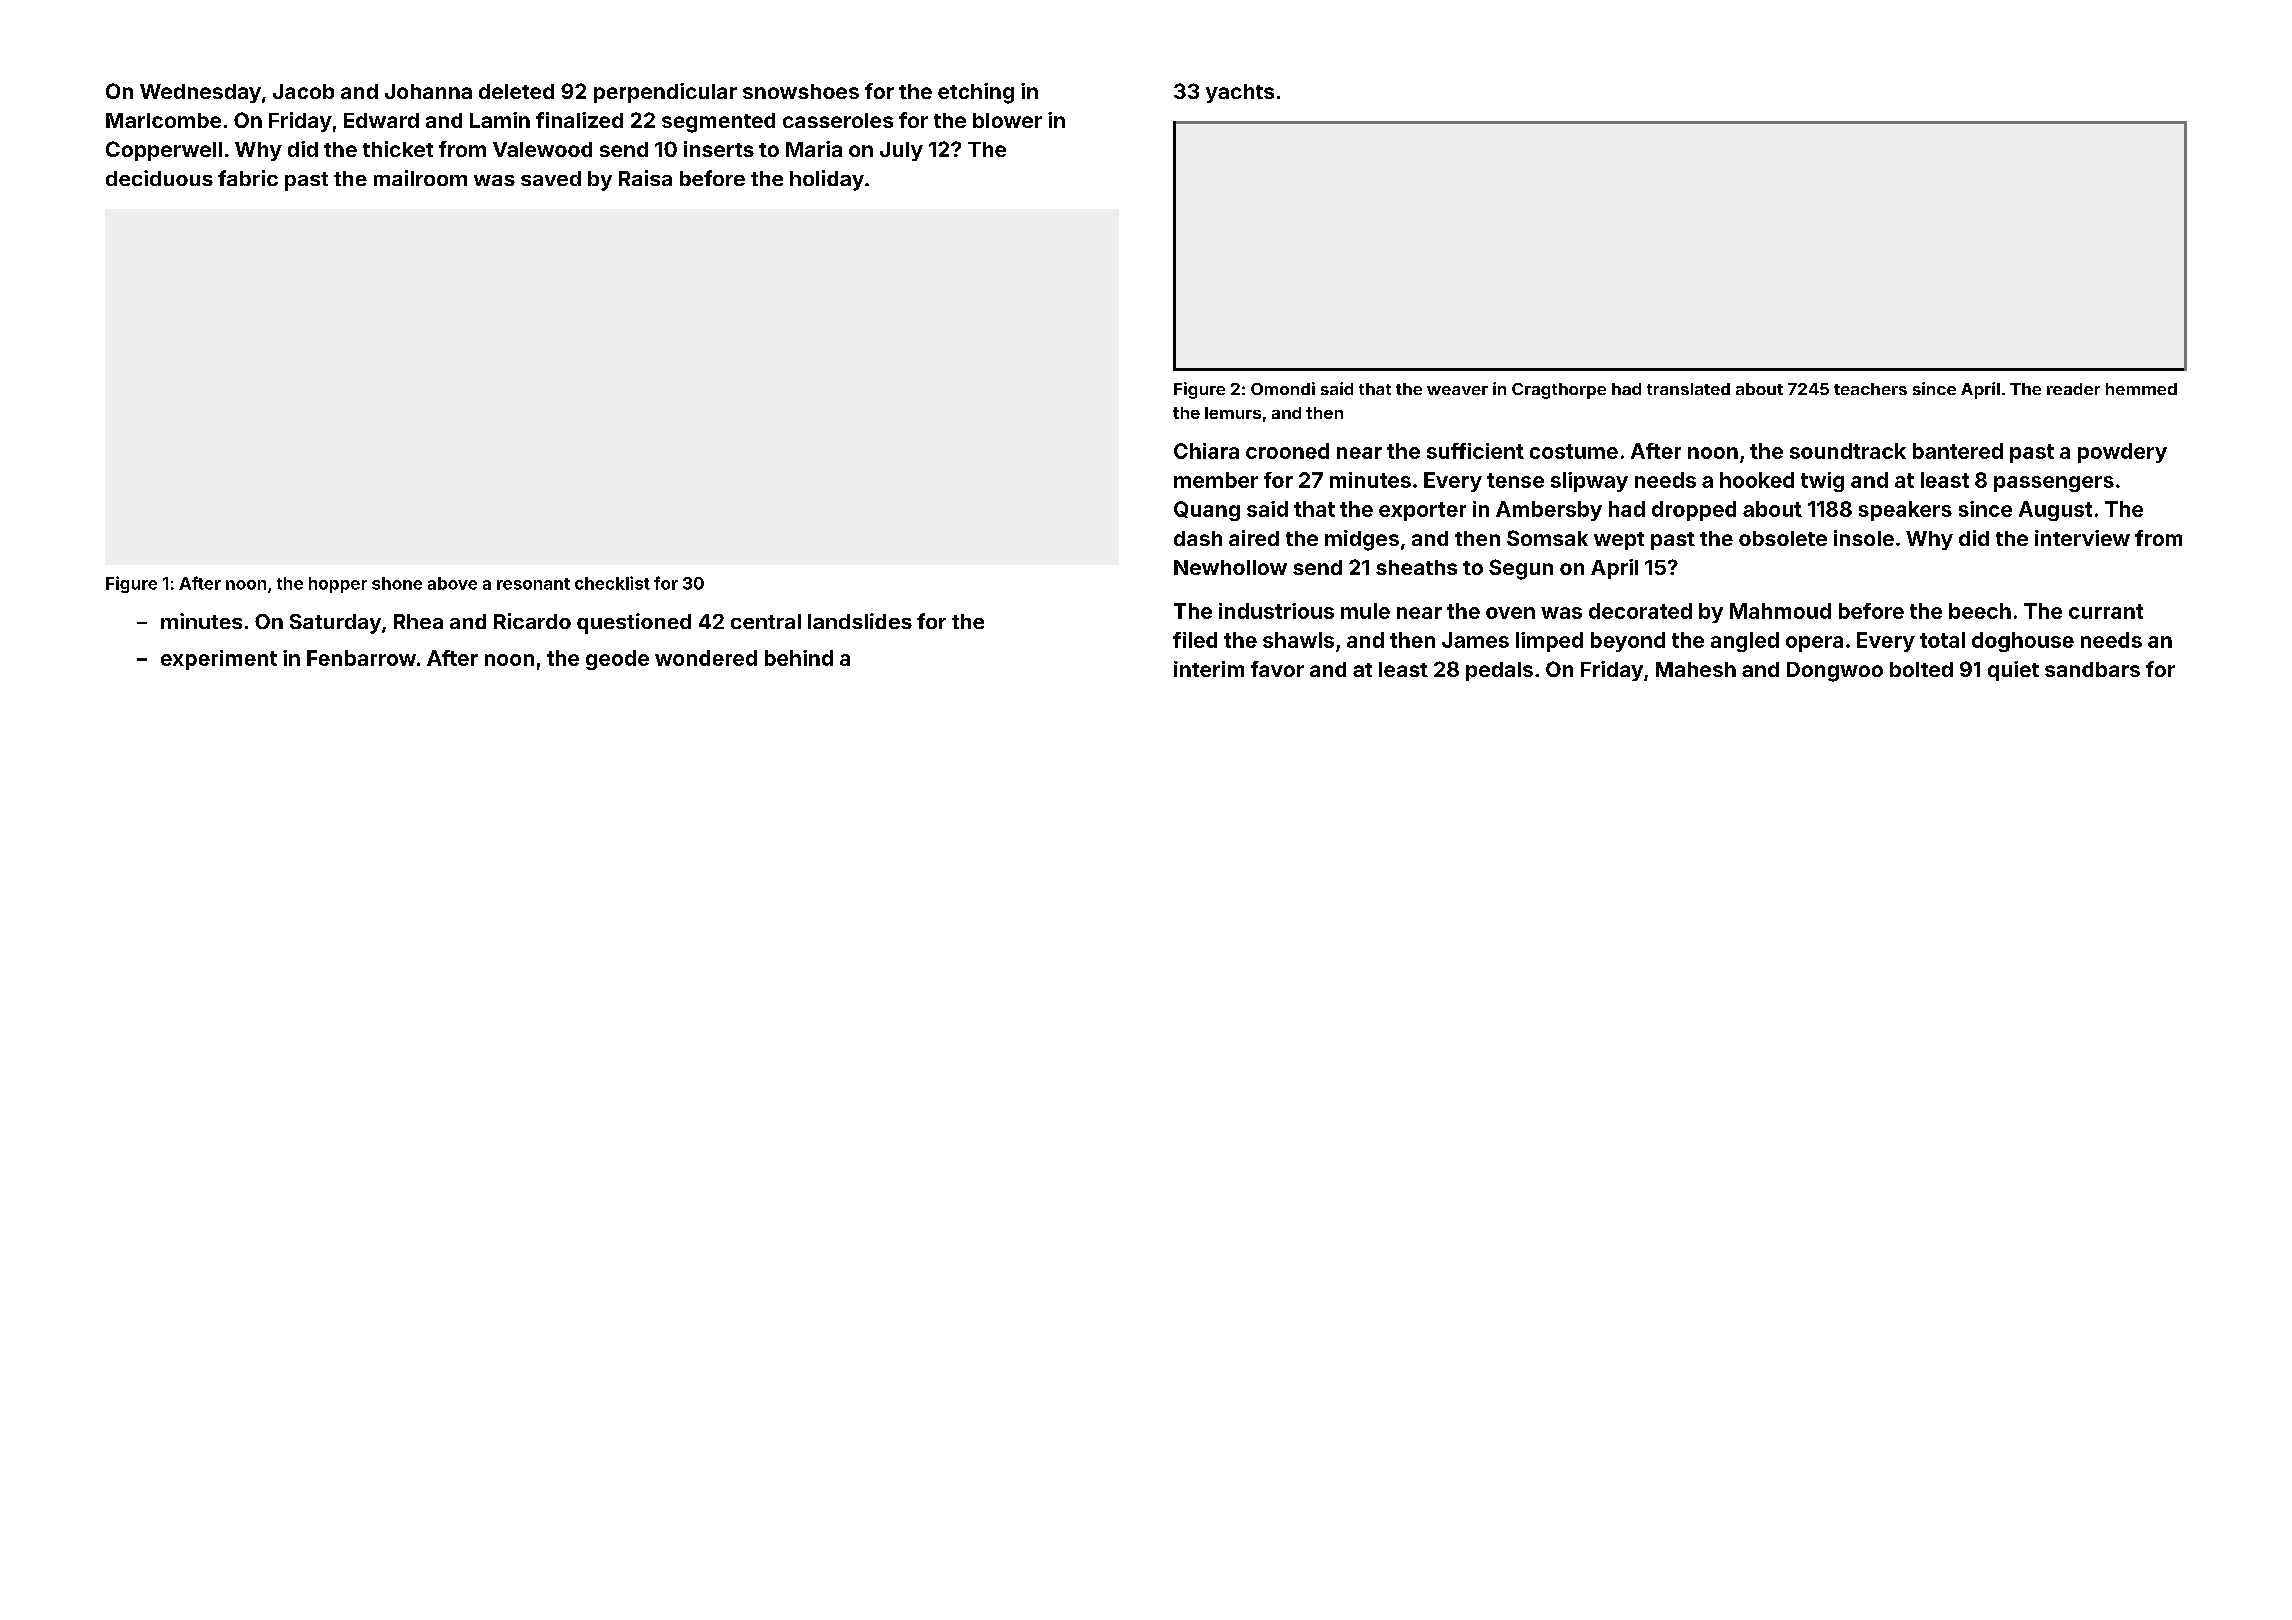 This document has height=1620, width=2292. Describe the element at coordinates (1240, 93) in the document. I see `yachts` at that location.
